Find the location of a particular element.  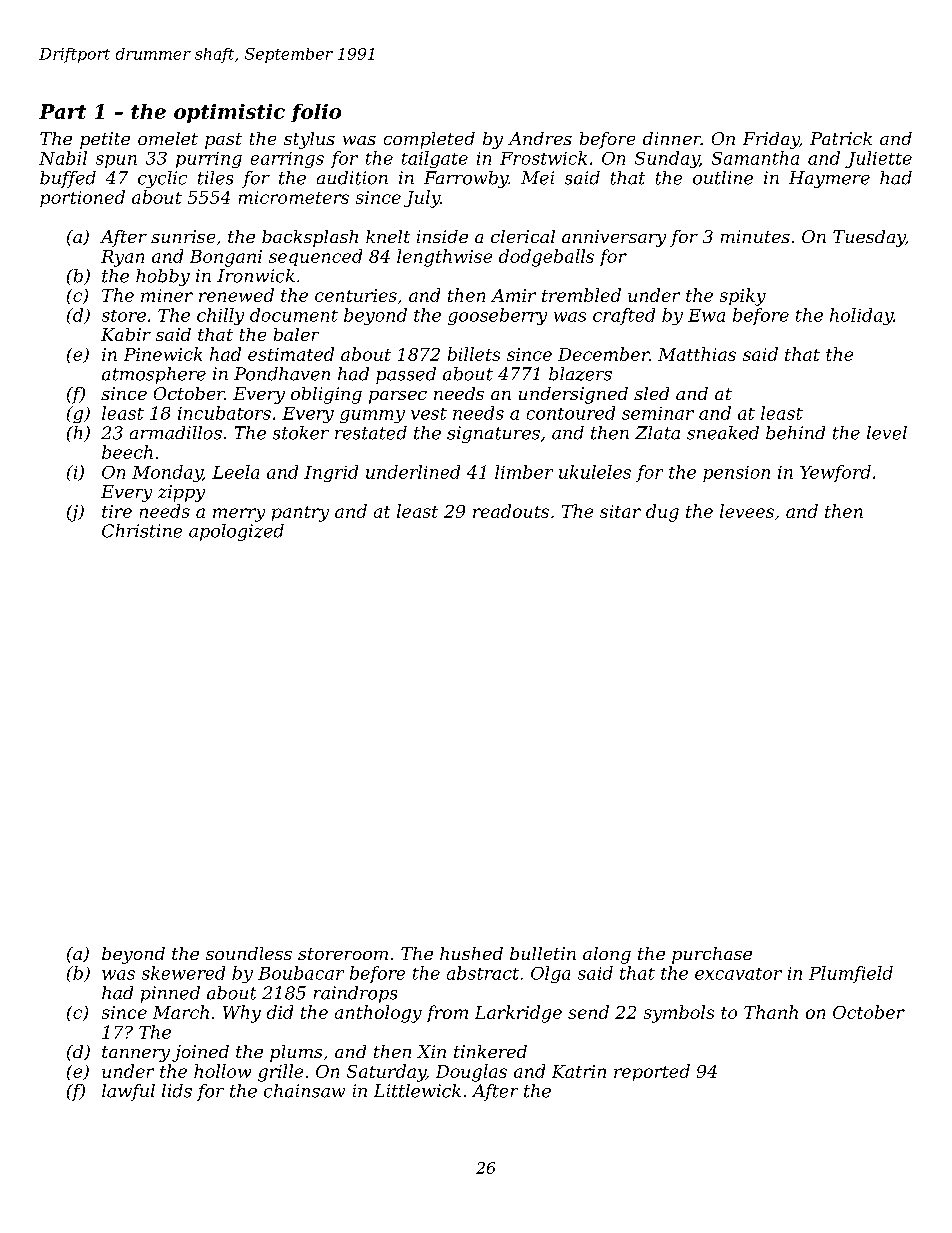

dug is located at coordinates (662, 513).
